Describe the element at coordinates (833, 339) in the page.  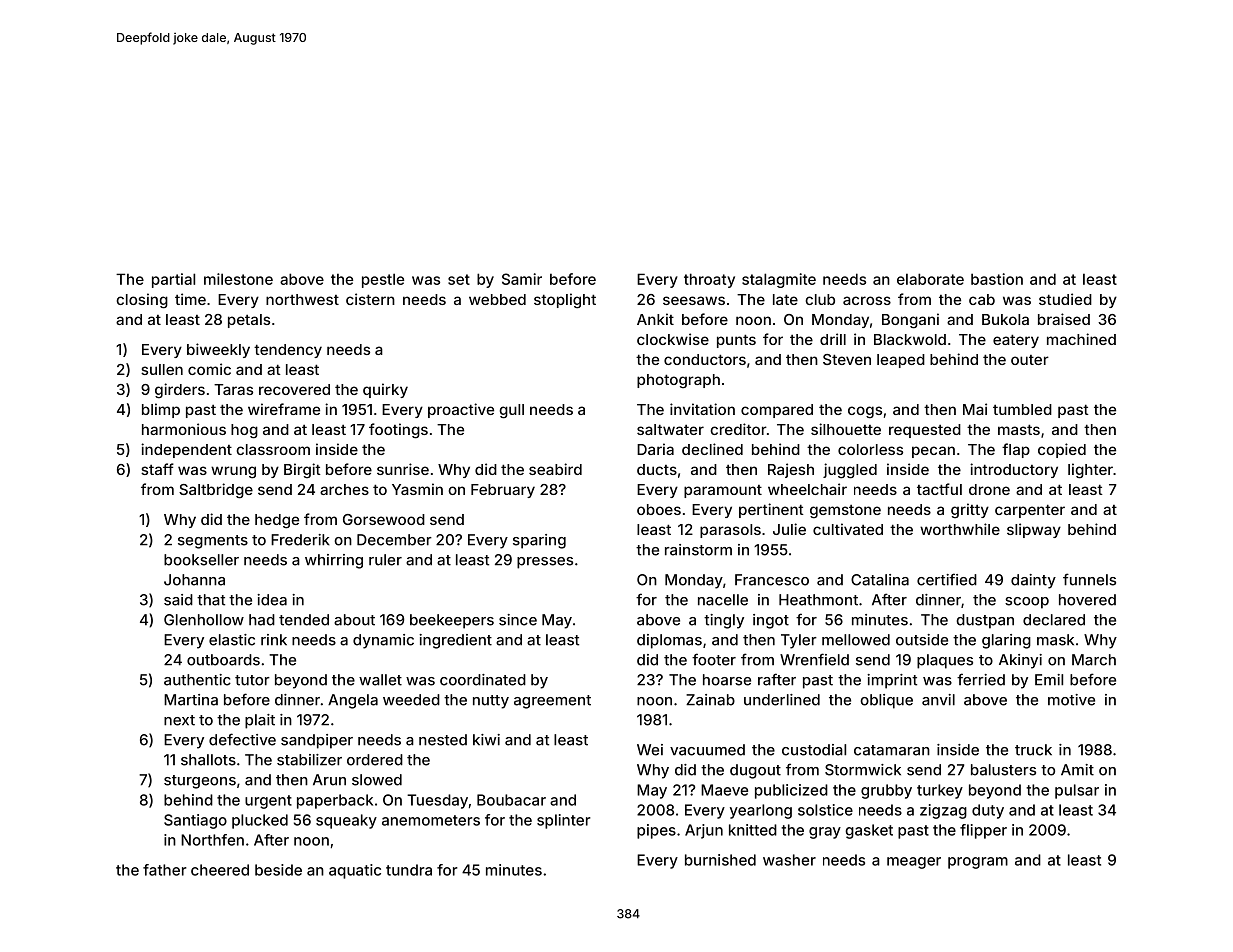
I see `drill` at that location.
